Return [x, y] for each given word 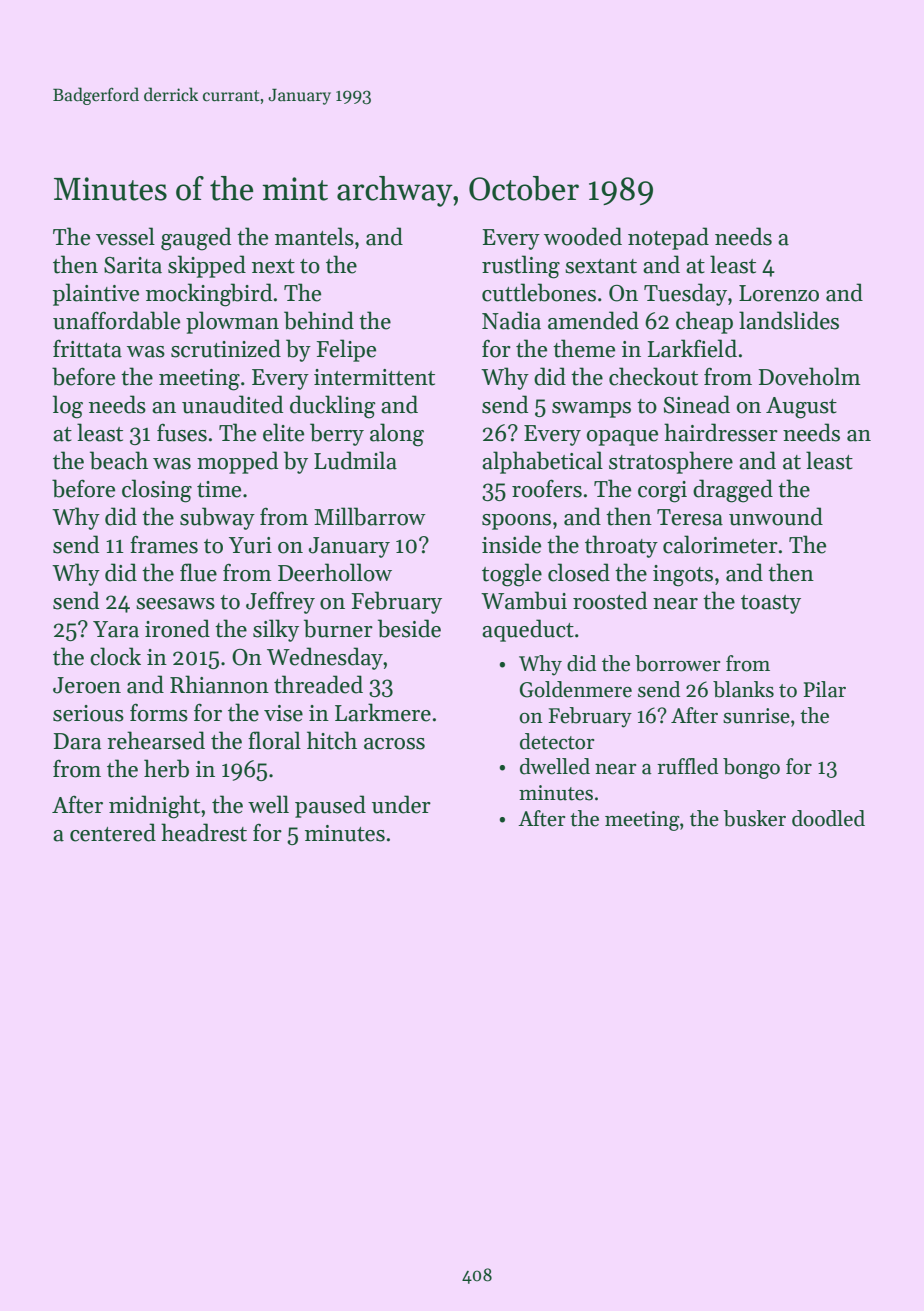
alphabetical [542, 462]
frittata [87, 348]
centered [113, 832]
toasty [771, 604]
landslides [789, 320]
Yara [116, 629]
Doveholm [810, 376]
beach [119, 460]
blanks [743, 689]
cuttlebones [539, 292]
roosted [610, 600]
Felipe [346, 350]
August [801, 408]
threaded [318, 684]
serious [88, 713]
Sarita [133, 265]
